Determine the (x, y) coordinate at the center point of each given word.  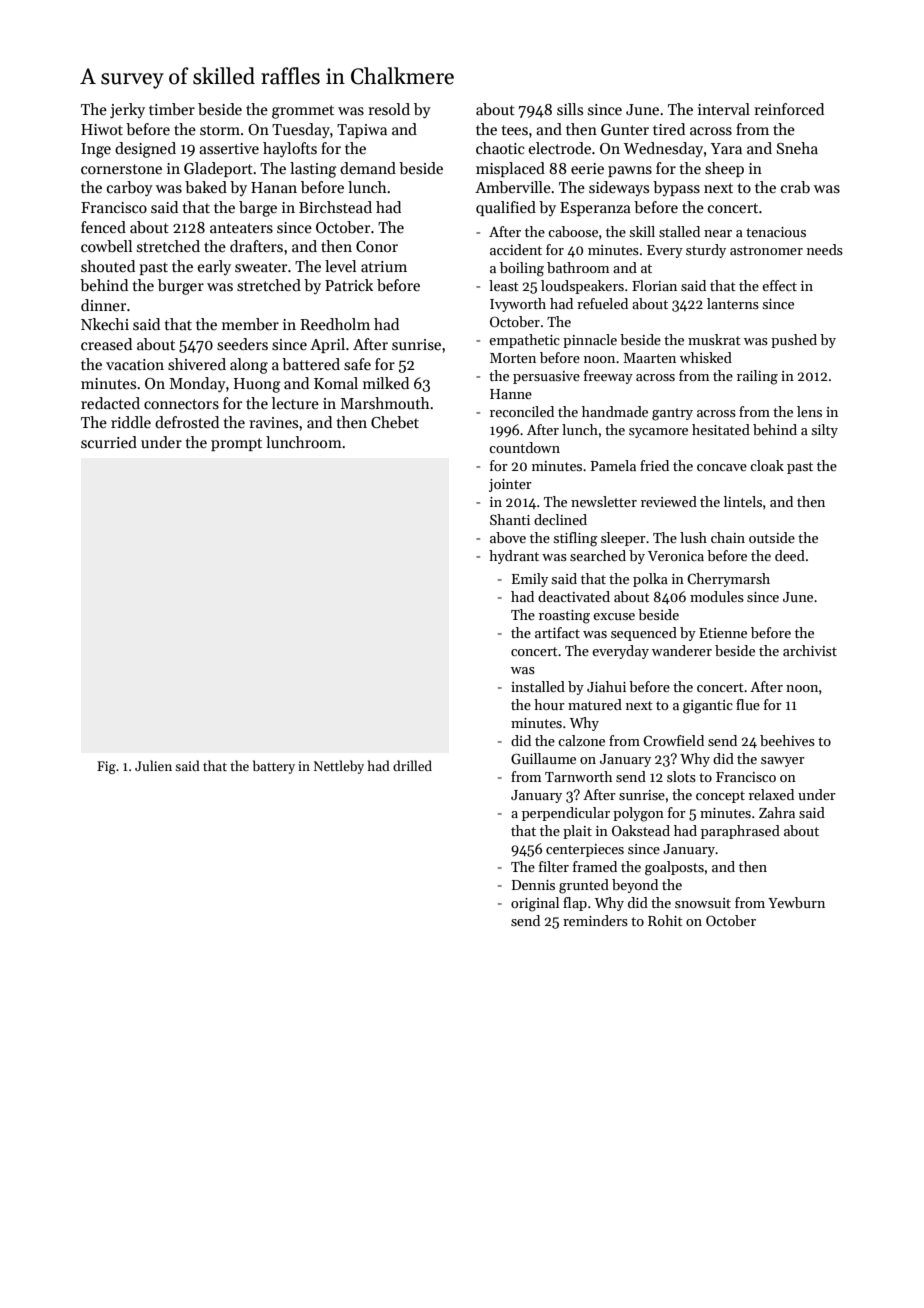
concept (720, 797)
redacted (110, 403)
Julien (153, 765)
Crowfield (673, 740)
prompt (236, 444)
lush (693, 537)
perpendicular (566, 814)
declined (560, 519)
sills (570, 109)
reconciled (522, 411)
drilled (412, 765)
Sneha (797, 148)
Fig (106, 767)
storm (220, 130)
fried (654, 465)
